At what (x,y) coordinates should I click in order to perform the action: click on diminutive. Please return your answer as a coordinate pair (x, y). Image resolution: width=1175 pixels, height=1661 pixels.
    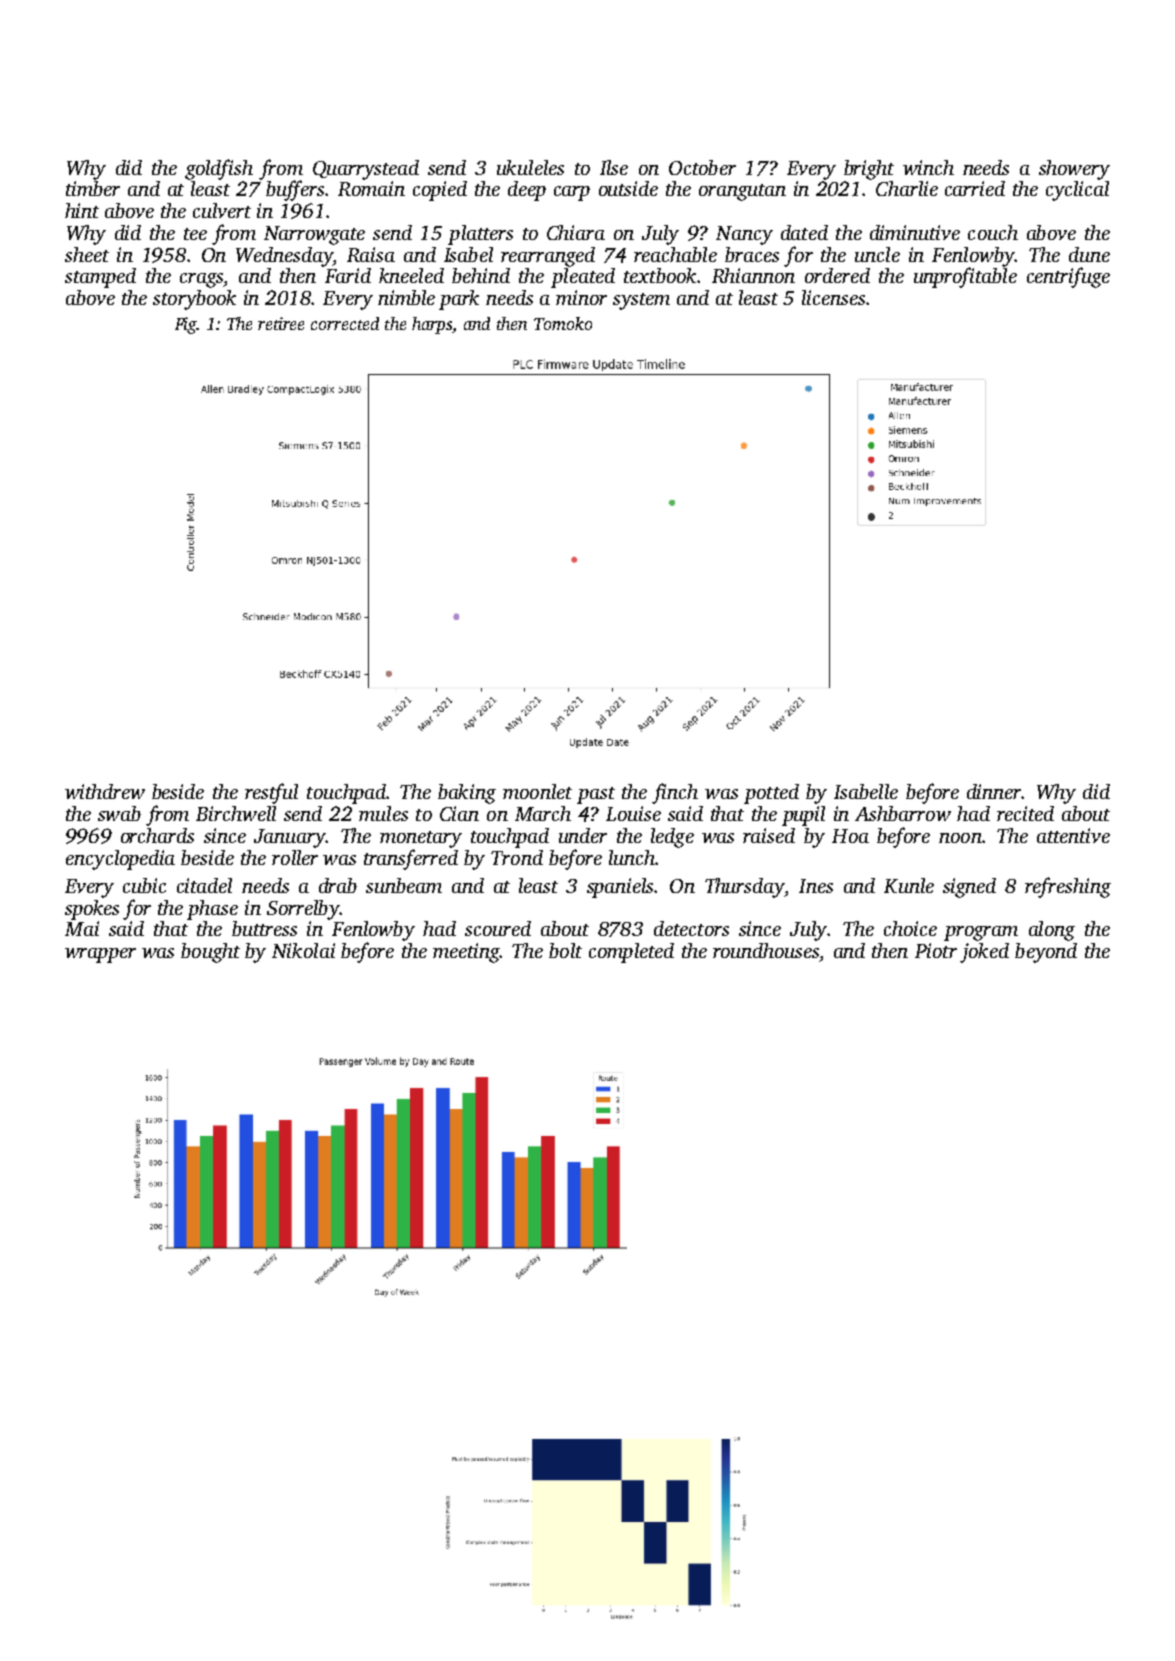
    Looking at the image, I should click on (915, 232).
